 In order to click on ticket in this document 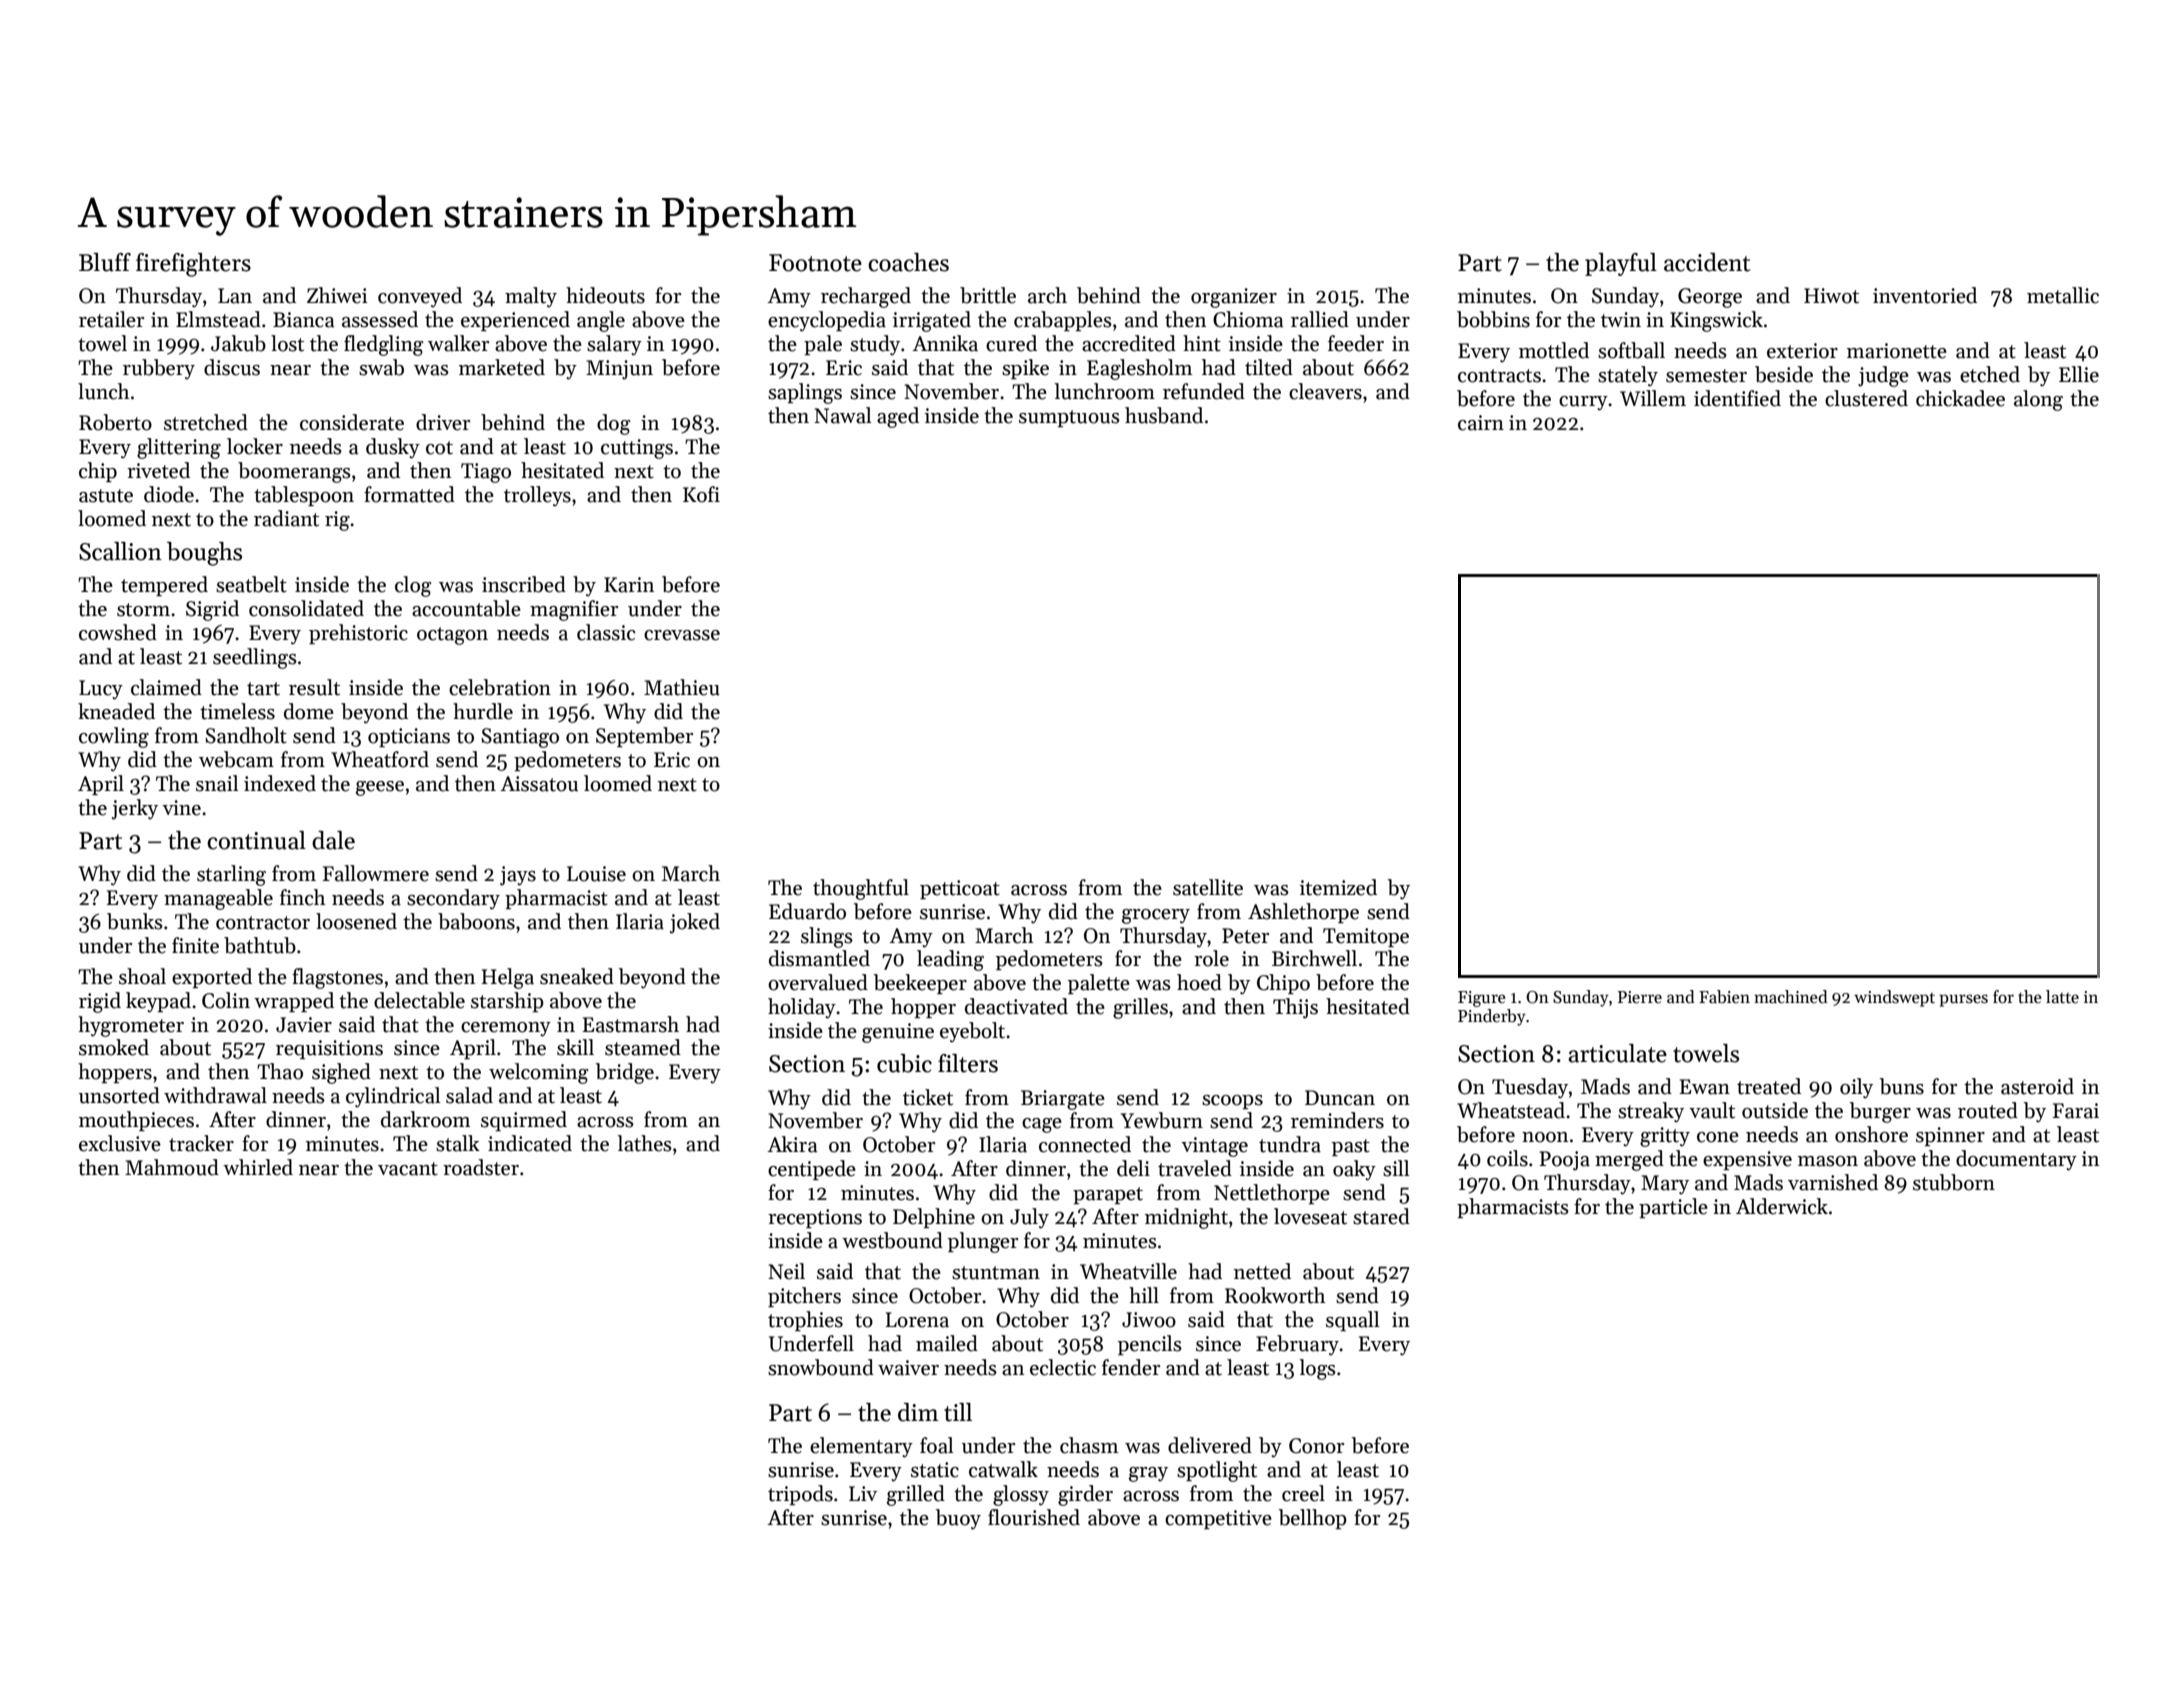, I will do `click(928, 1097)`.
